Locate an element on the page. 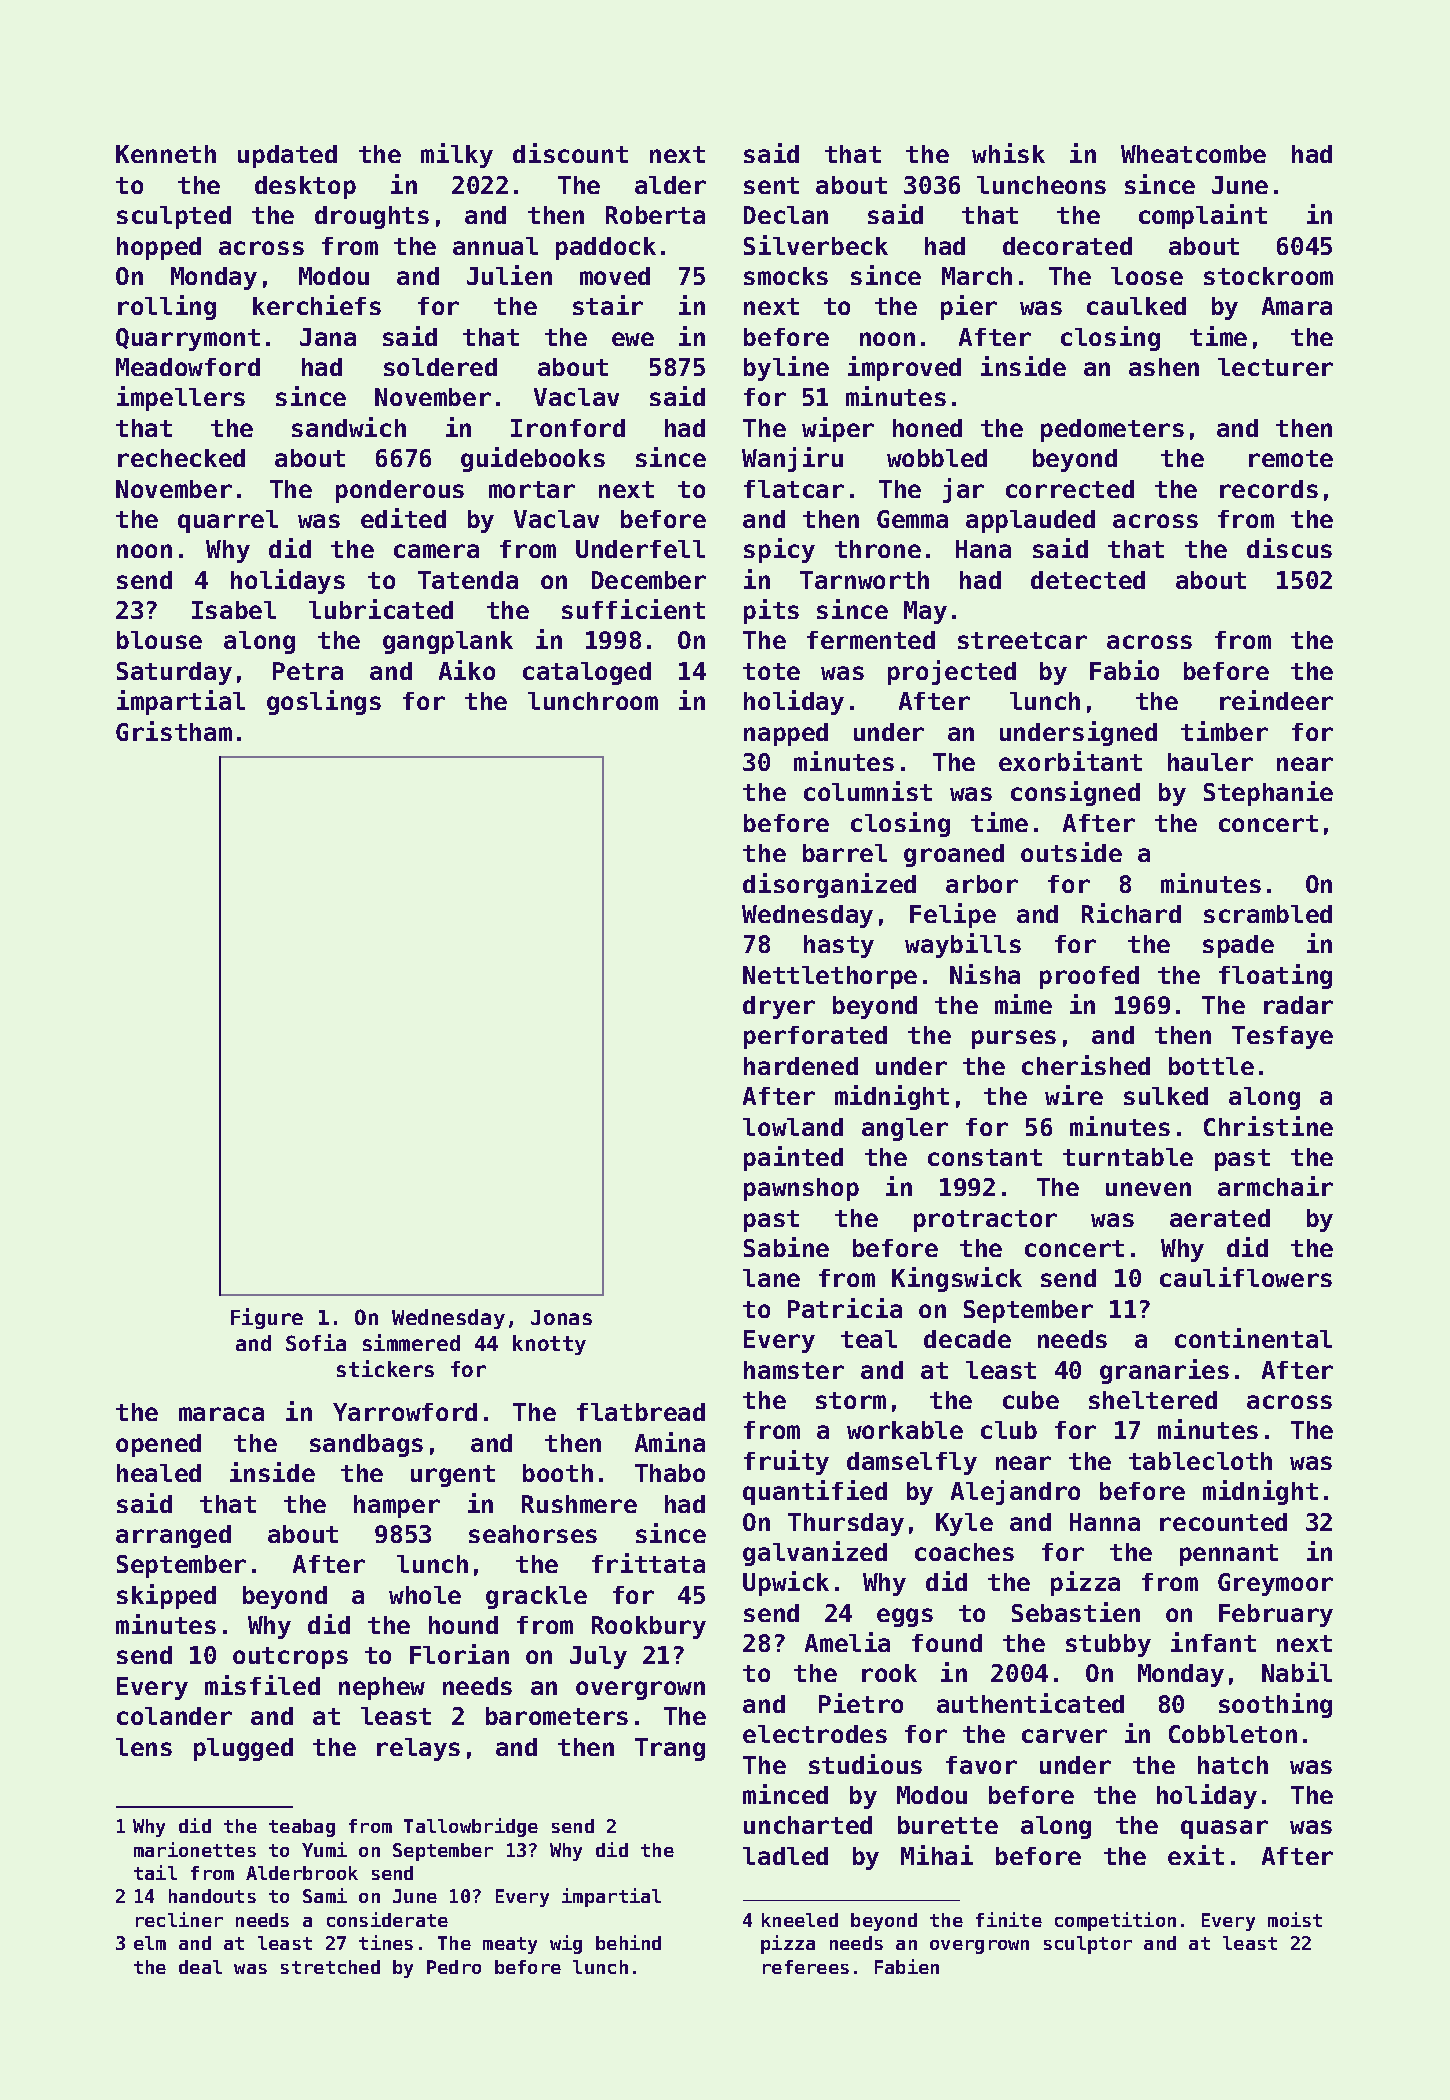 The width and height of the image is (1450, 2100). Figure is located at coordinates (267, 1318).
